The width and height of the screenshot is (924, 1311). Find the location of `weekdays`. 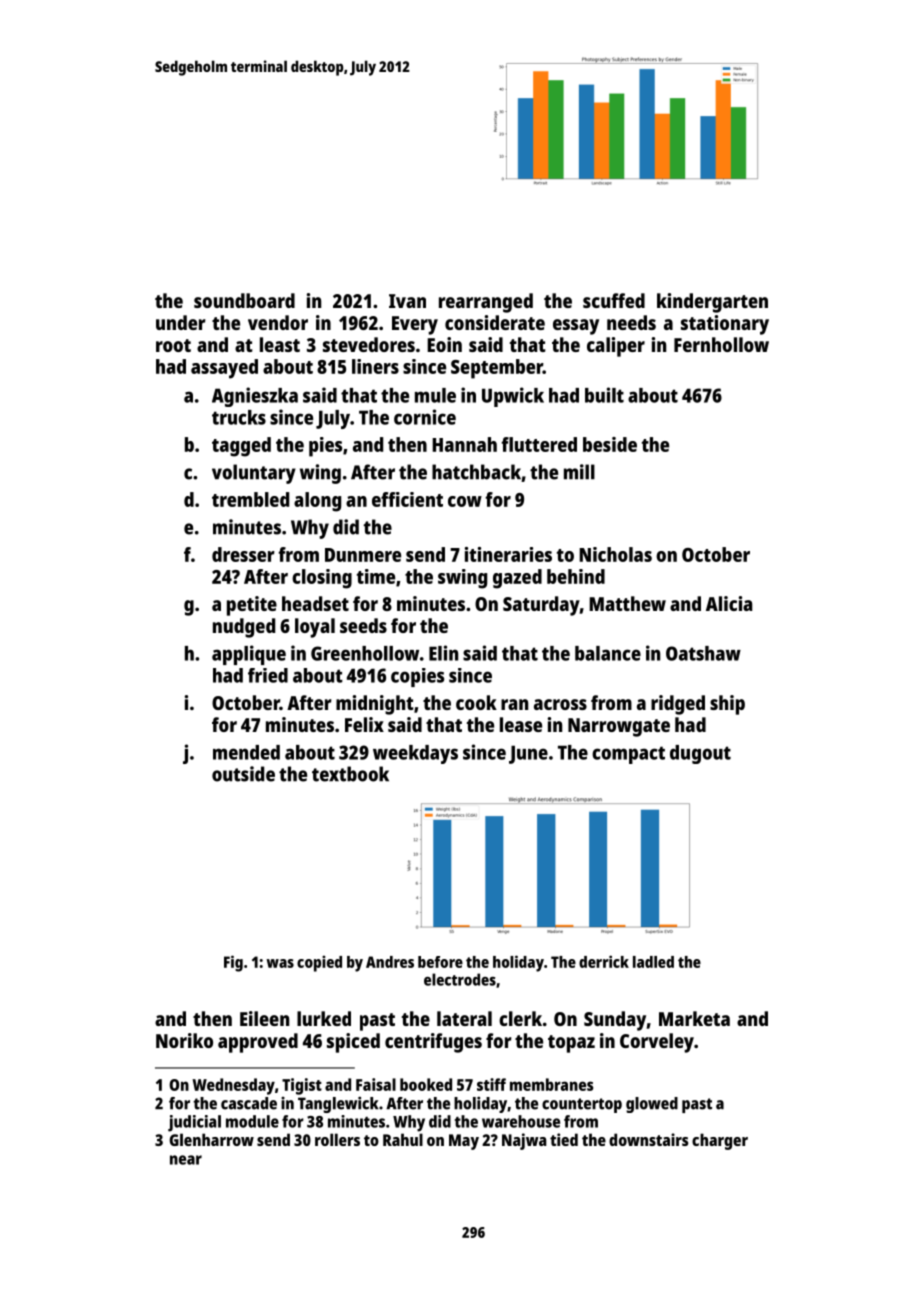

weekdays is located at coordinates (415, 754).
